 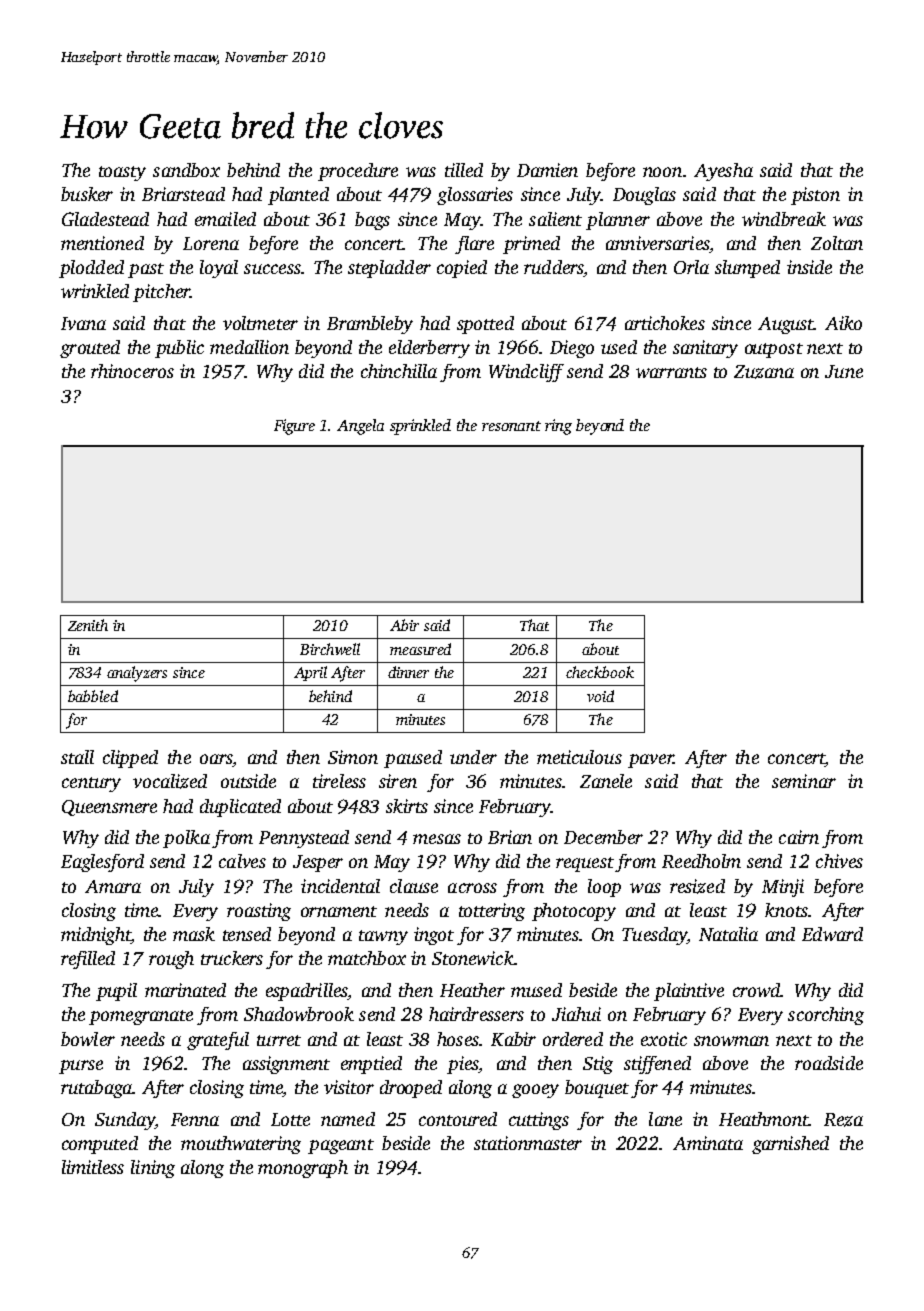 What do you see at coordinates (298, 196) in the image?
I see `planted` at bounding box center [298, 196].
